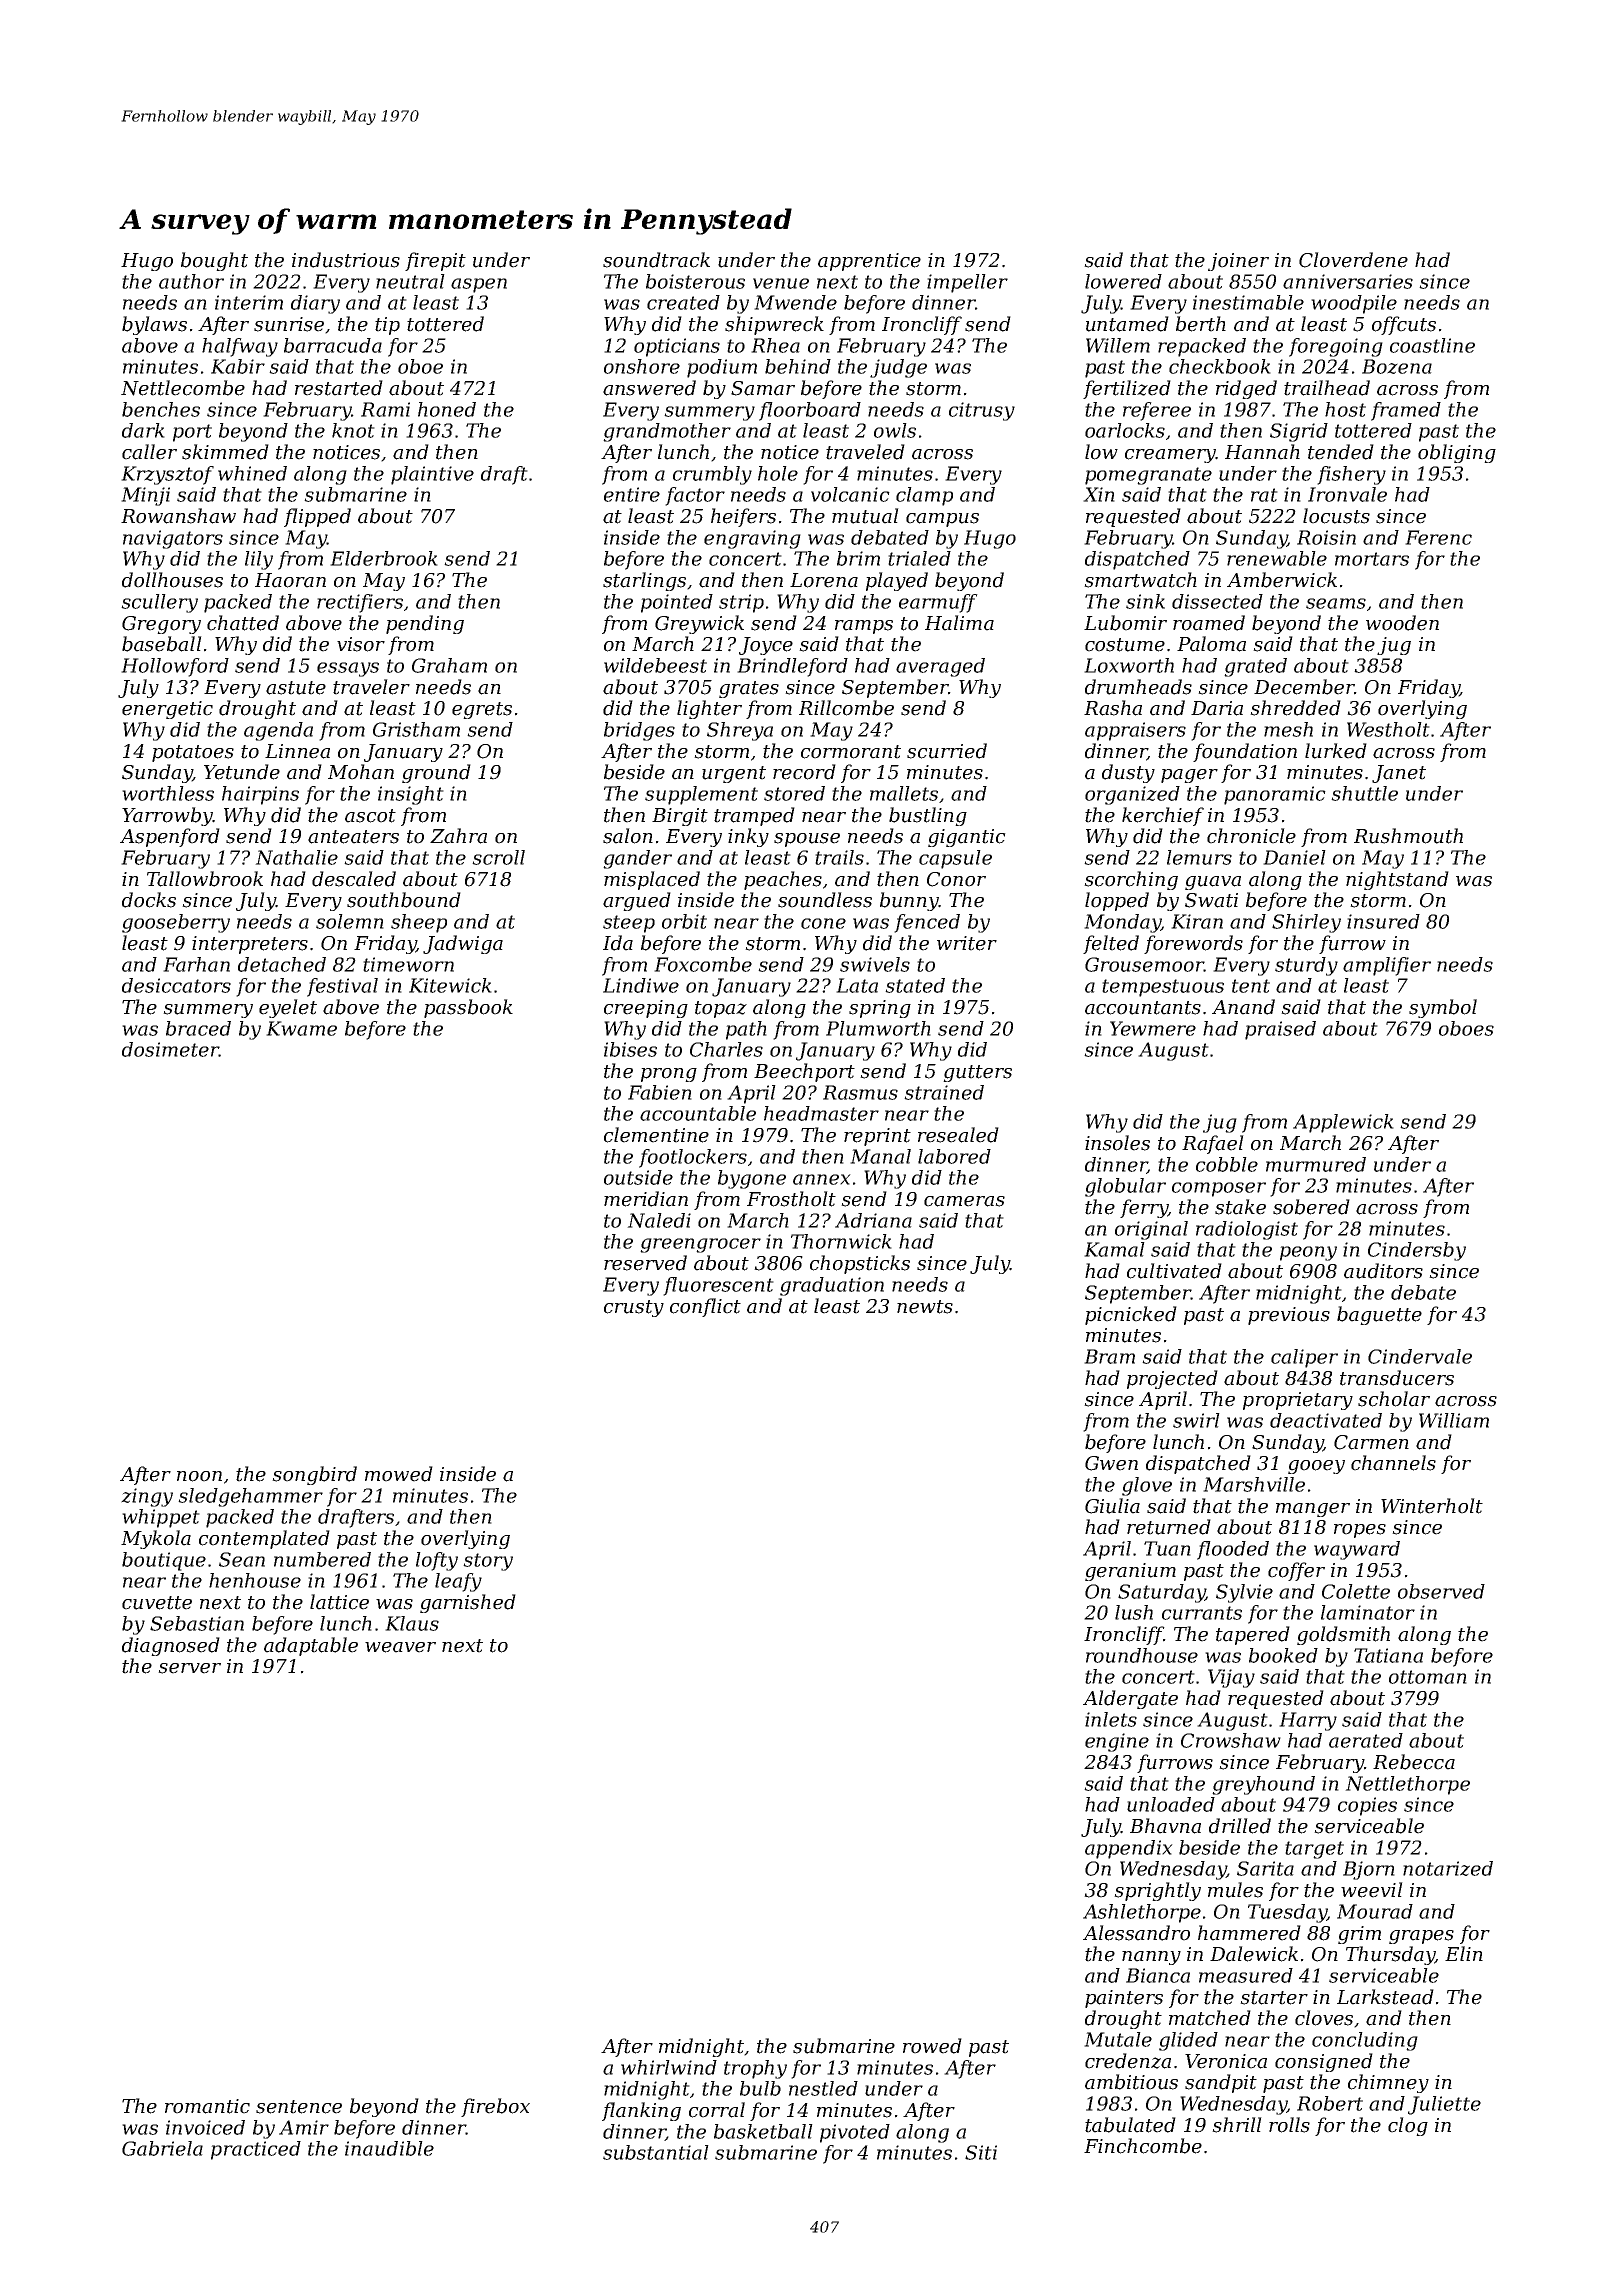  Describe the element at coordinates (1343, 1123) in the page. I see `Applewick` at that location.
